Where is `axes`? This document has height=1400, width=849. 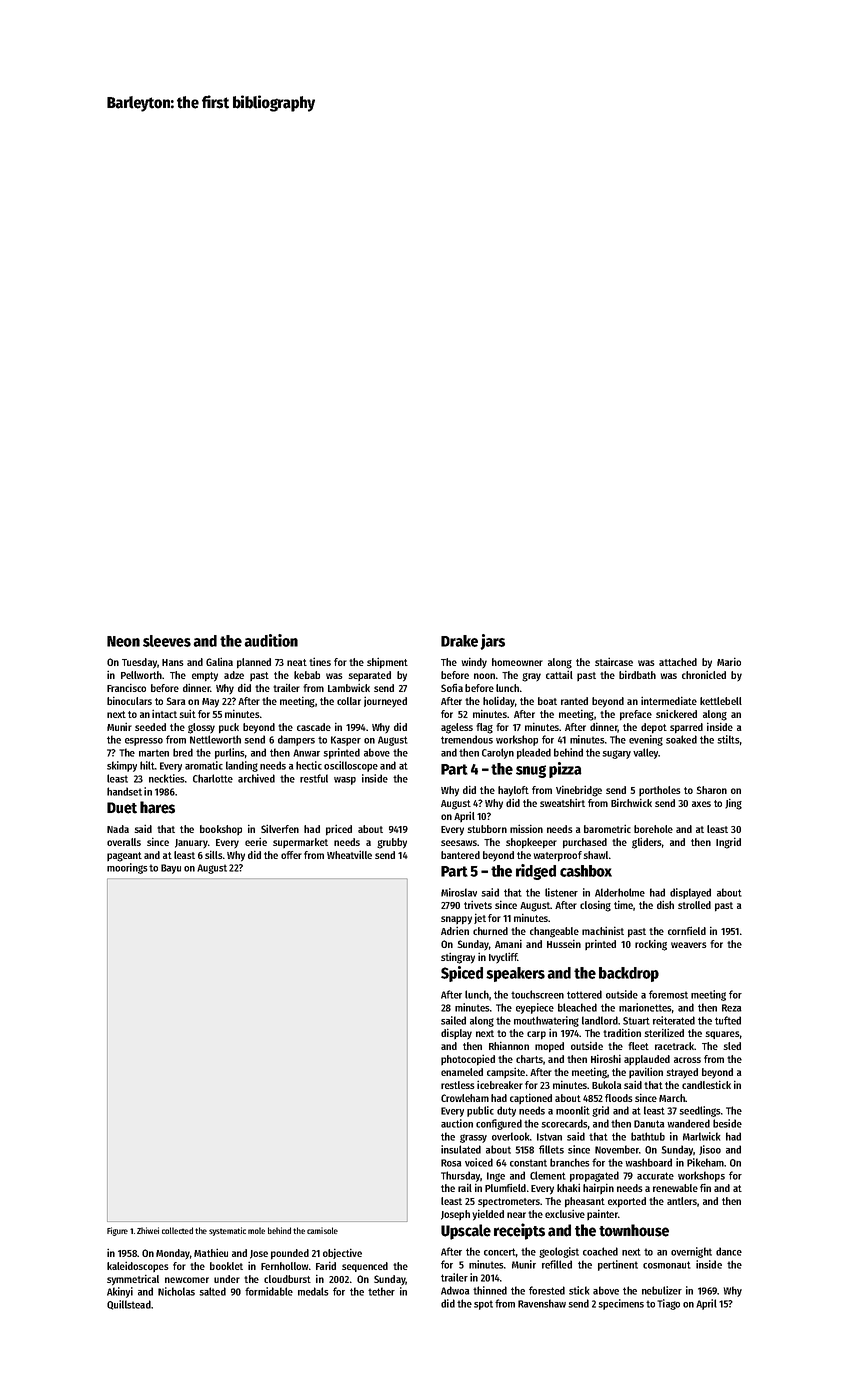 axes is located at coordinates (701, 804).
